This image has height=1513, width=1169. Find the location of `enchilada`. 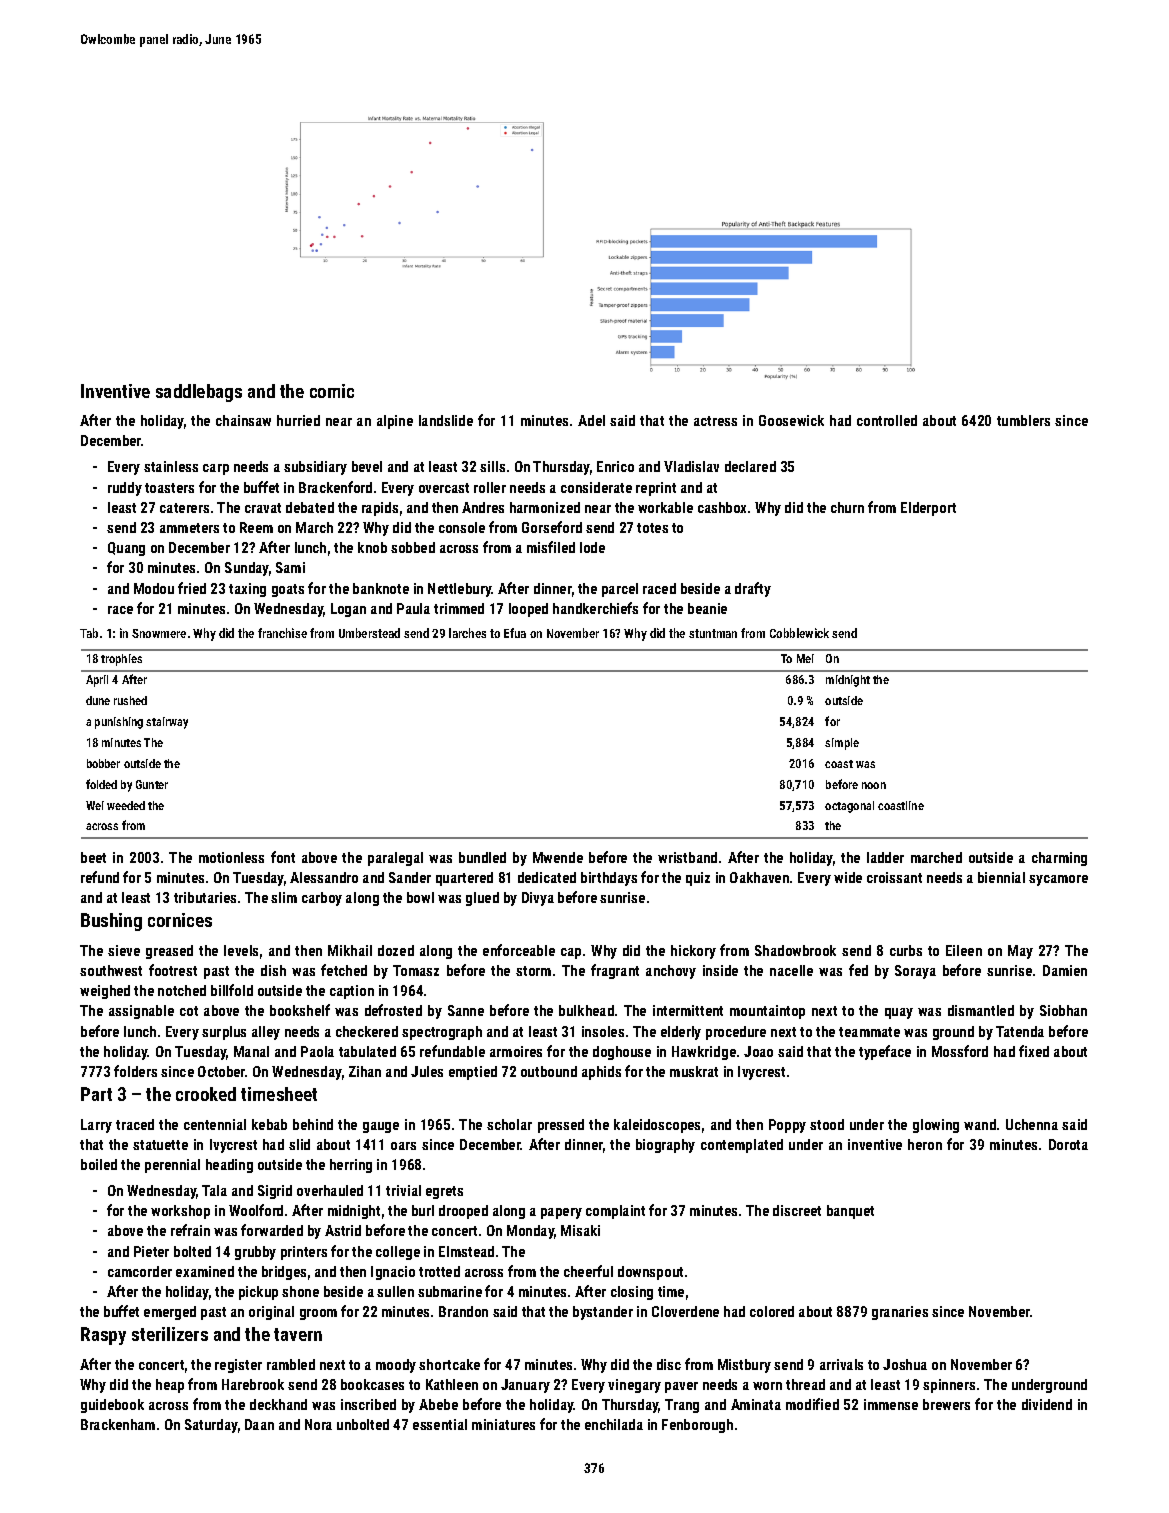

enchilada is located at coordinates (614, 1424).
